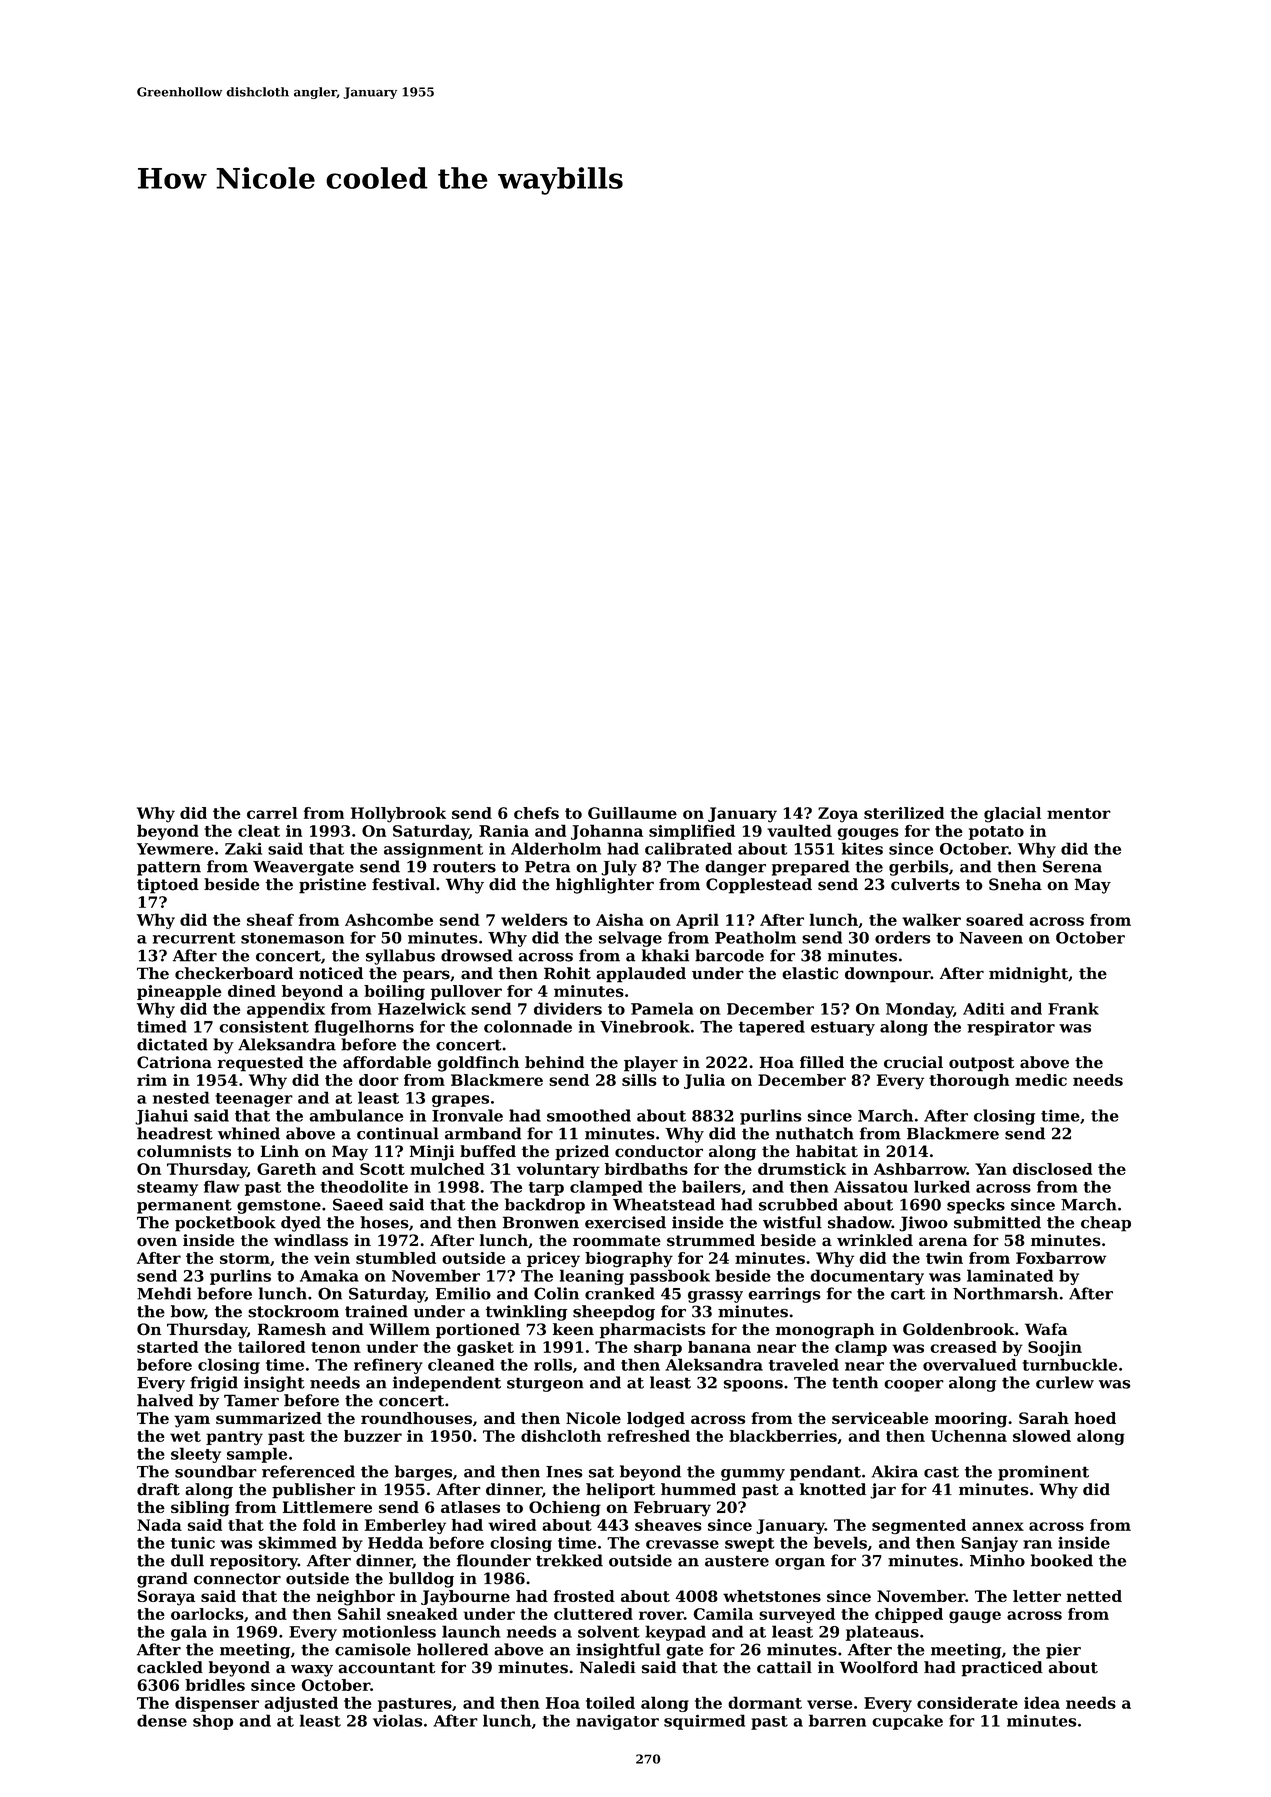 This page has height=1797, width=1271. I want to click on tiptoed, so click(168, 886).
